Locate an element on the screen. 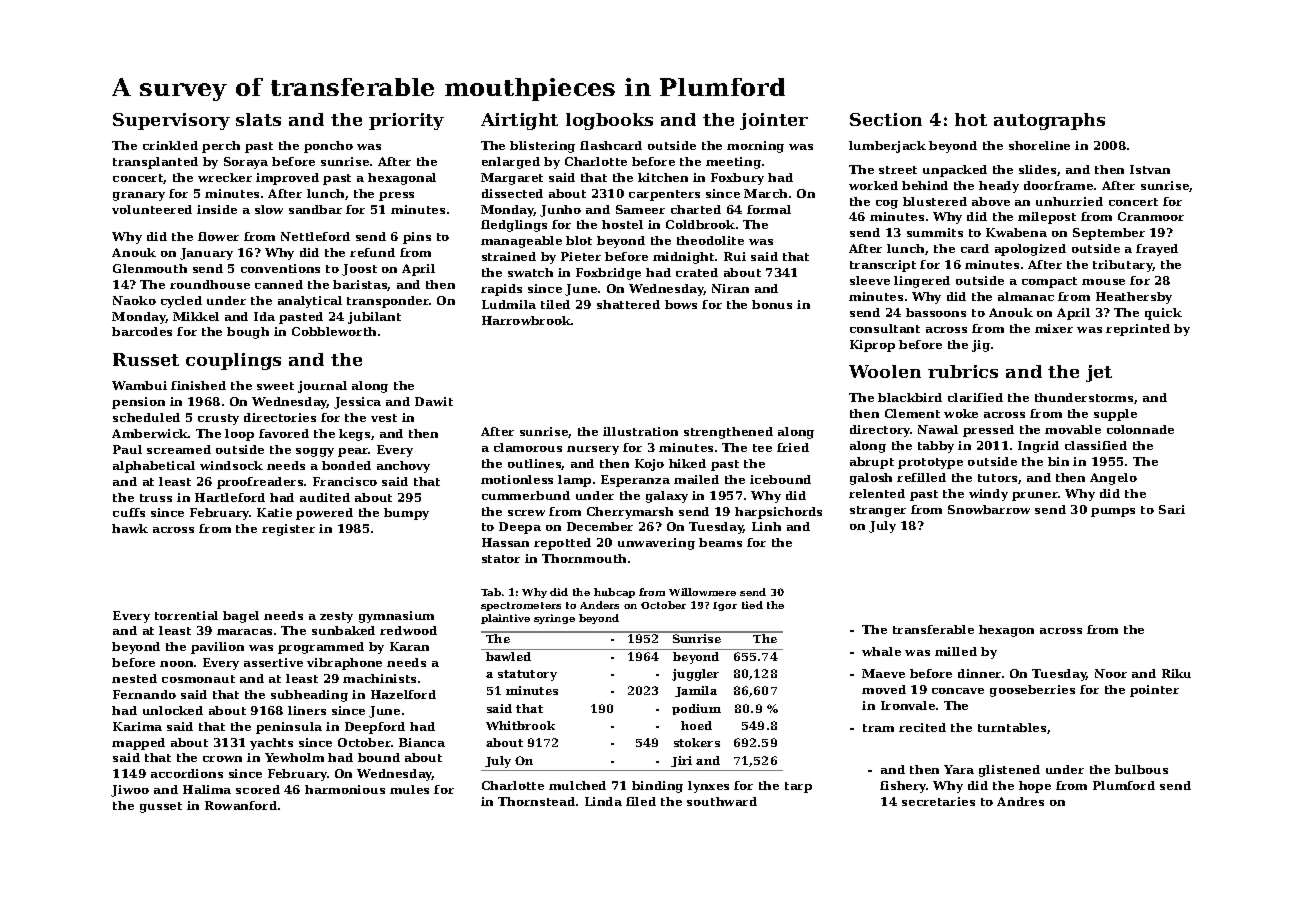 Image resolution: width=1308 pixels, height=924 pixels. Dawit is located at coordinates (434, 401).
